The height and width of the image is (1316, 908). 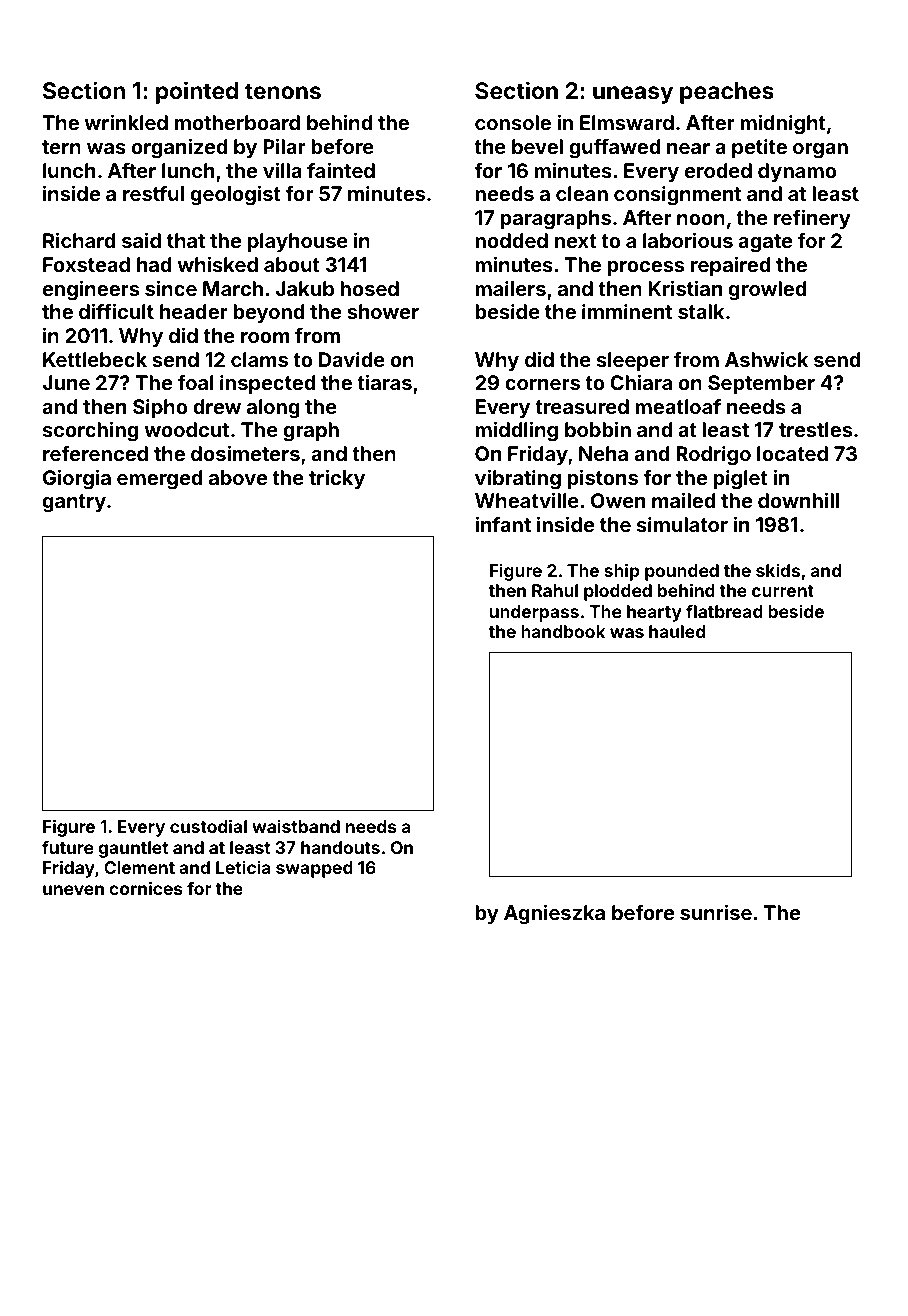 I want to click on tricky, so click(x=337, y=479).
